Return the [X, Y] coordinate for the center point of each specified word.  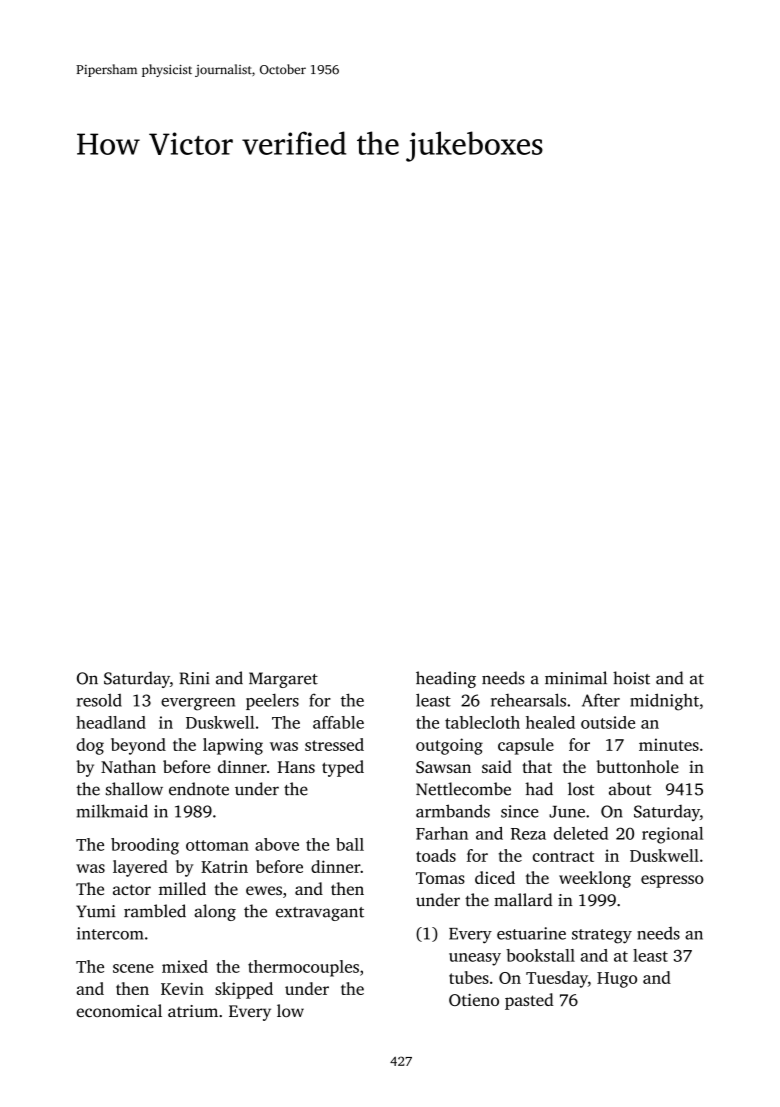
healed [550, 722]
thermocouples [303, 968]
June [567, 812]
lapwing [233, 746]
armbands [453, 811]
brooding [145, 846]
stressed [334, 744]
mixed [185, 966]
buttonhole [637, 766]
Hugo [617, 980]
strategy [602, 936]
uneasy [475, 959]
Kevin [182, 988]
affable [338, 722]
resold [99, 700]
